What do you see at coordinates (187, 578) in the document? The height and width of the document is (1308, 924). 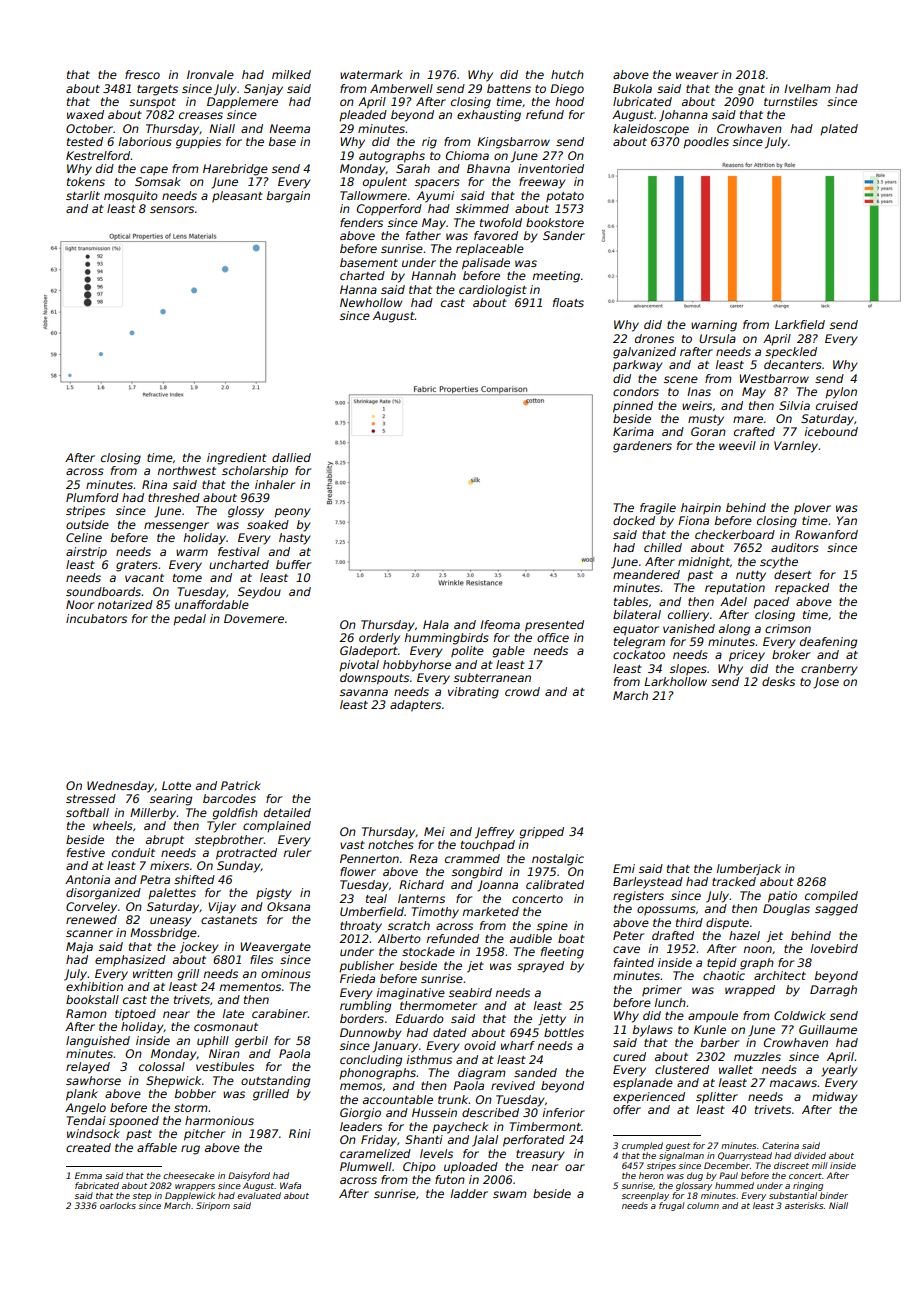 I see `tome` at bounding box center [187, 578].
